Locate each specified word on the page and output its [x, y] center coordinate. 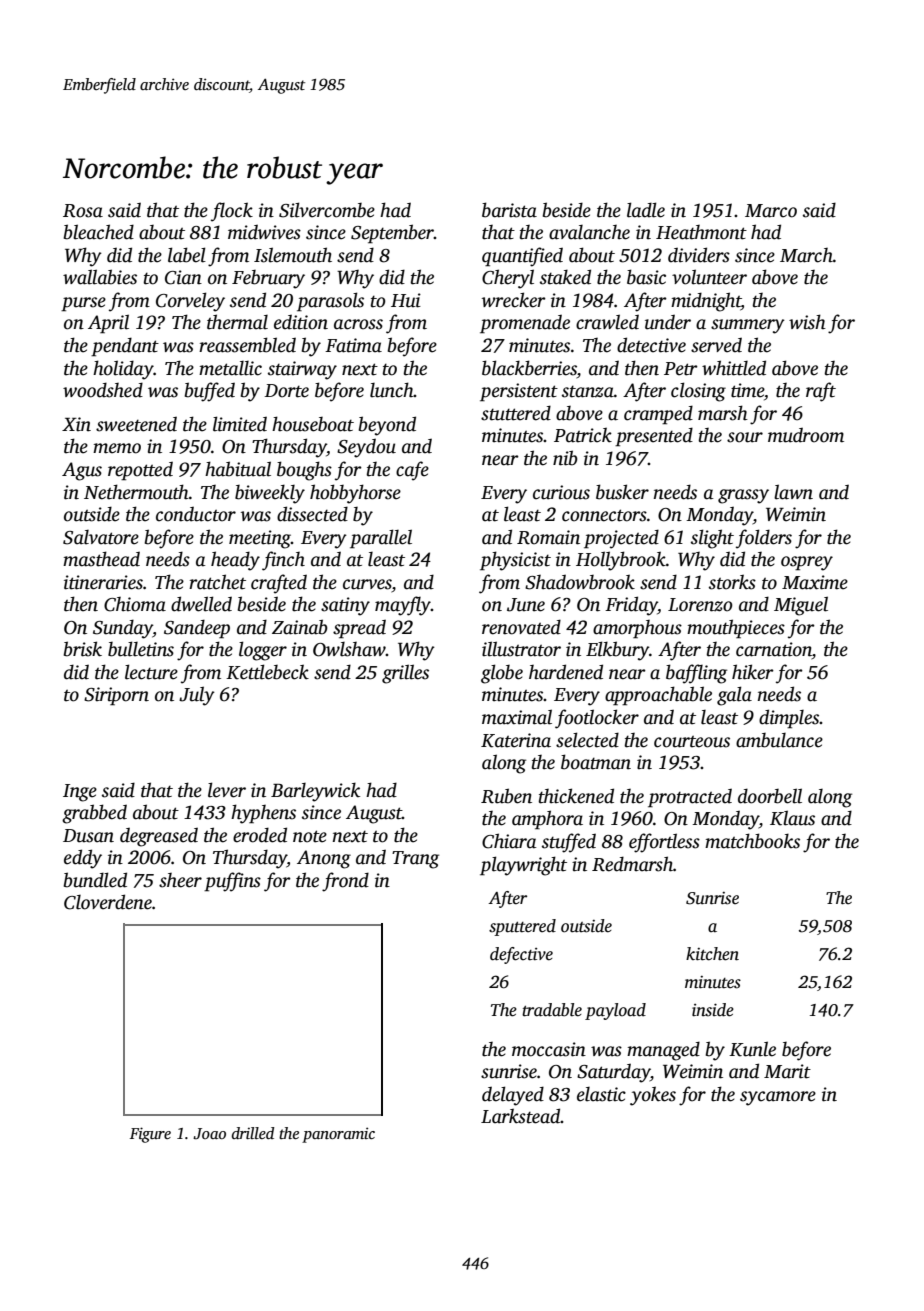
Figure [150, 1135]
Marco [771, 211]
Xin [76, 424]
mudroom [806, 435]
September [392, 234]
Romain [548, 537]
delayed [513, 1096]
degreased [159, 837]
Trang [415, 860]
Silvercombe [327, 210]
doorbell [770, 796]
